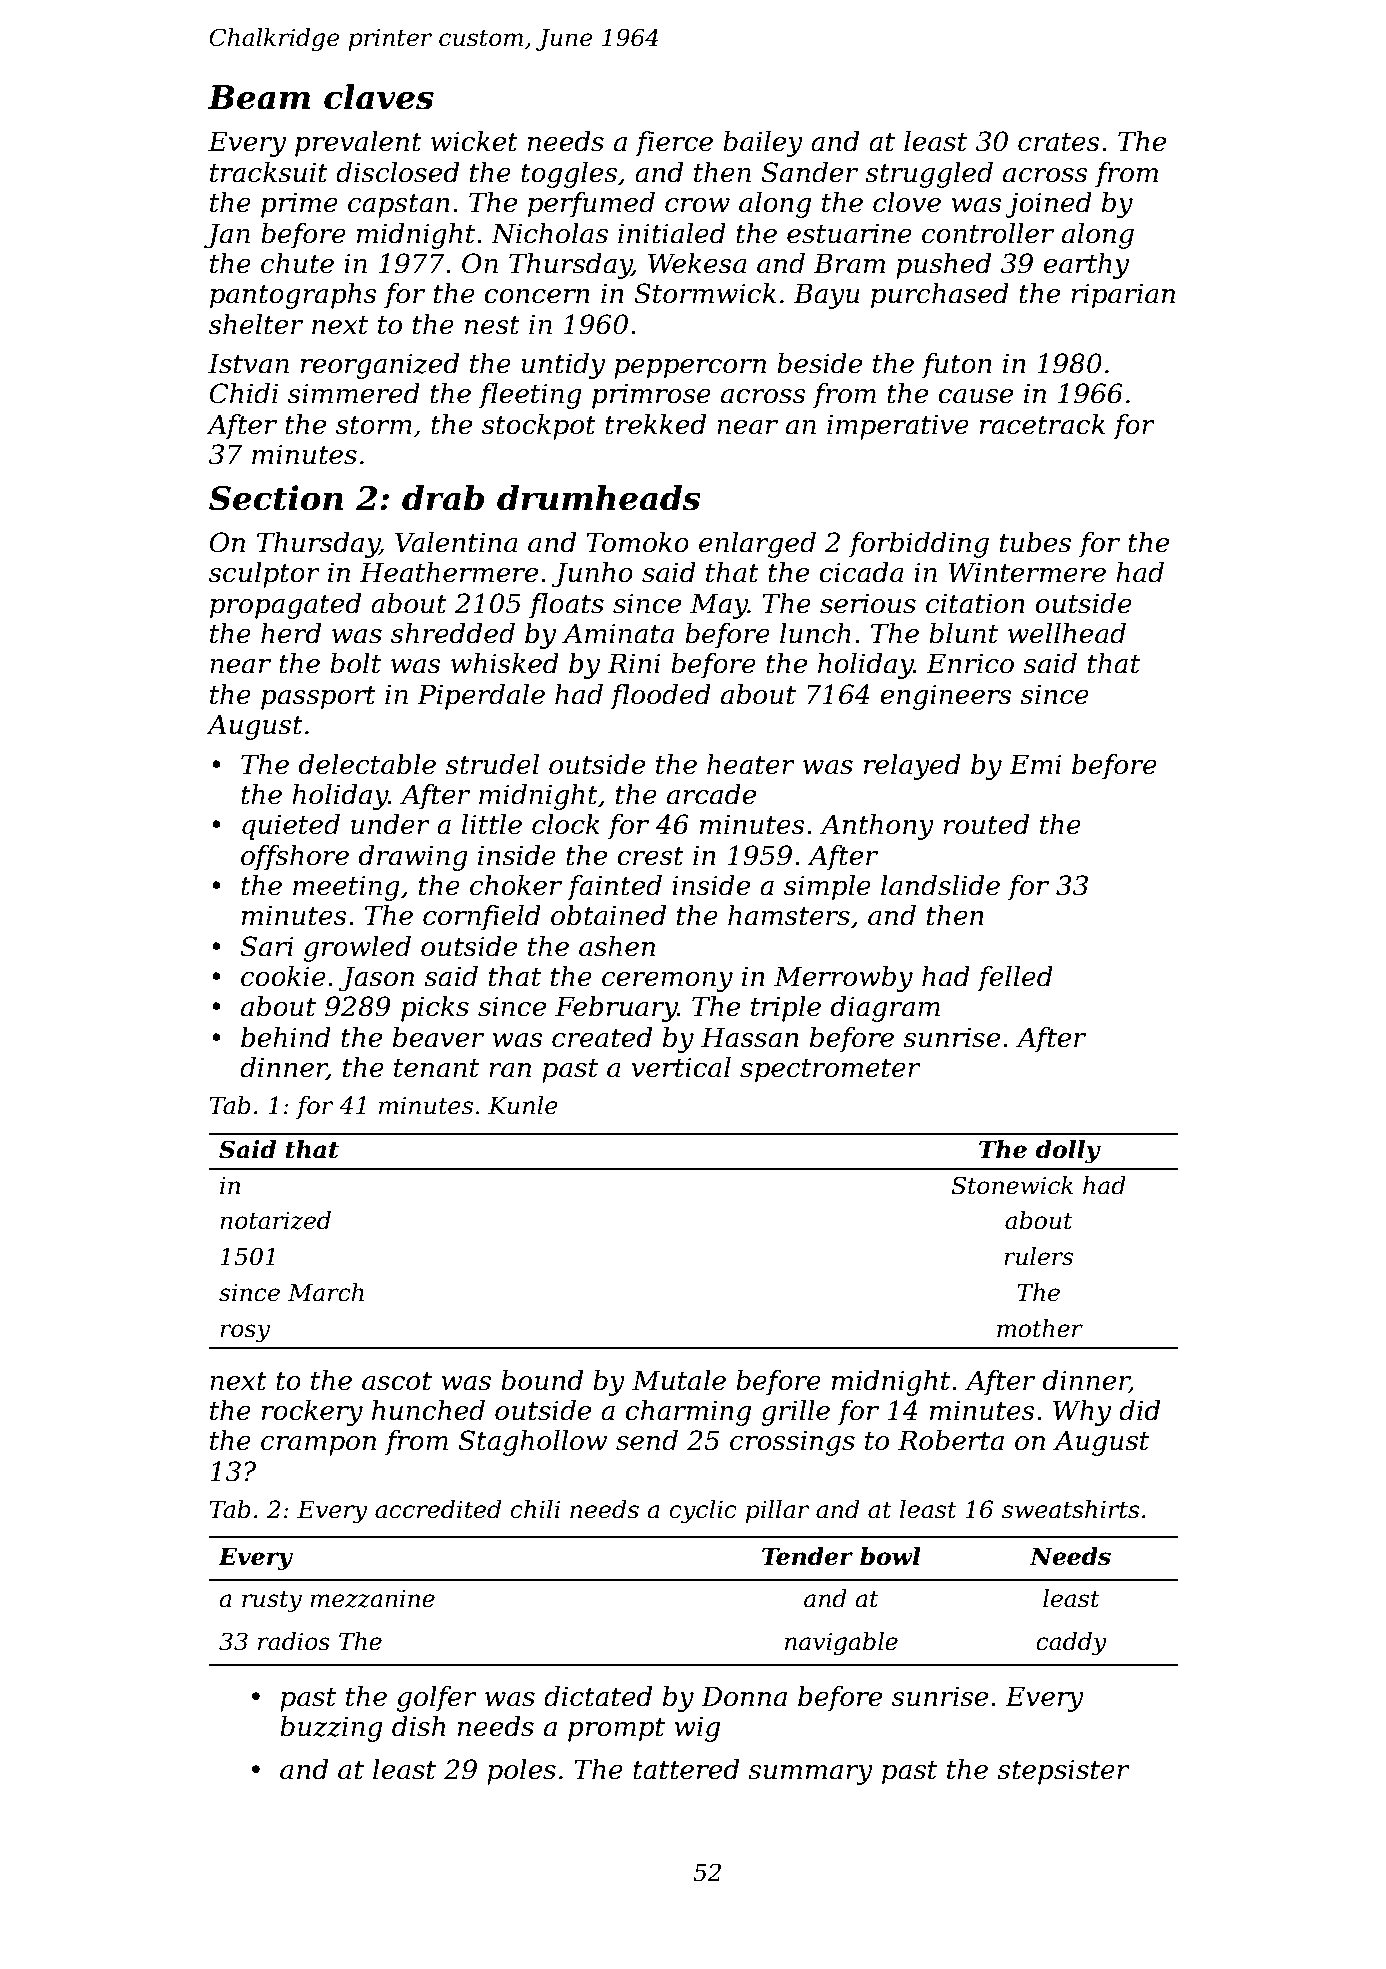 The width and height of the page is (1386, 1969). What do you see at coordinates (379, 97) in the page?
I see `claves` at bounding box center [379, 97].
